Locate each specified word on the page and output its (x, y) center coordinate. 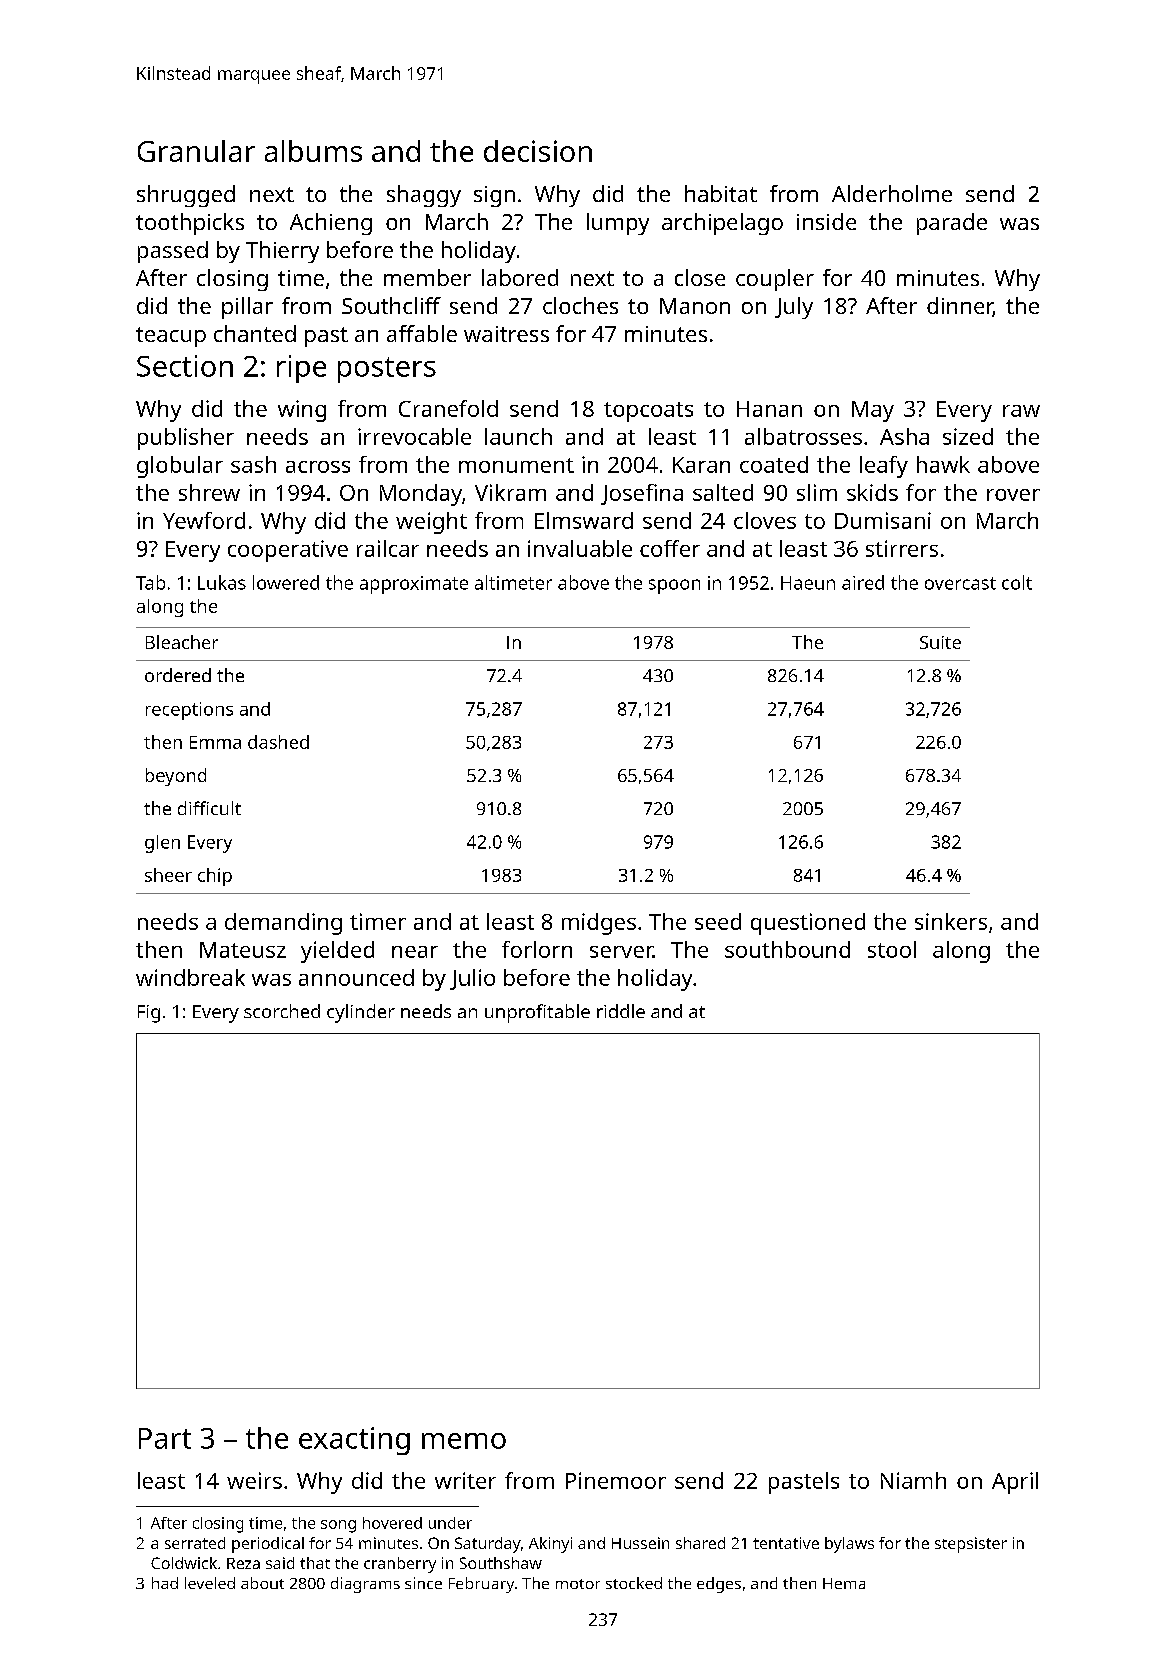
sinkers (951, 921)
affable (422, 333)
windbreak (190, 977)
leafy (884, 467)
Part (165, 1438)
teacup (171, 337)
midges (599, 924)
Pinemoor (616, 1480)
